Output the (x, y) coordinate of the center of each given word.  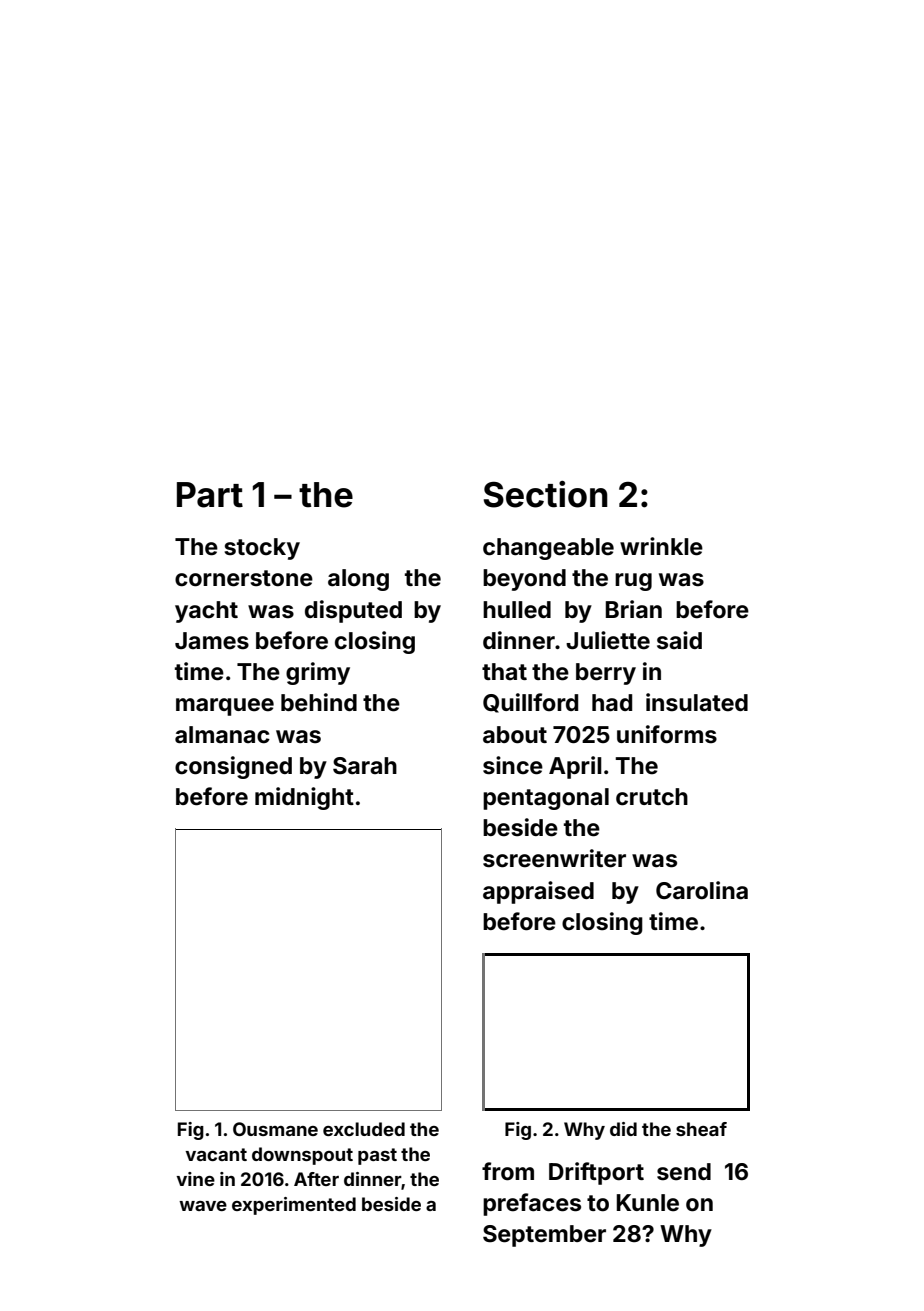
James (212, 641)
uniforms (667, 734)
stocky (262, 549)
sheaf (701, 1129)
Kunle (648, 1203)
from (508, 1171)
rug (633, 582)
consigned (233, 767)
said (679, 640)
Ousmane (275, 1129)
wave (203, 1206)
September (544, 1236)
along (358, 580)
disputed (353, 611)
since (513, 765)
